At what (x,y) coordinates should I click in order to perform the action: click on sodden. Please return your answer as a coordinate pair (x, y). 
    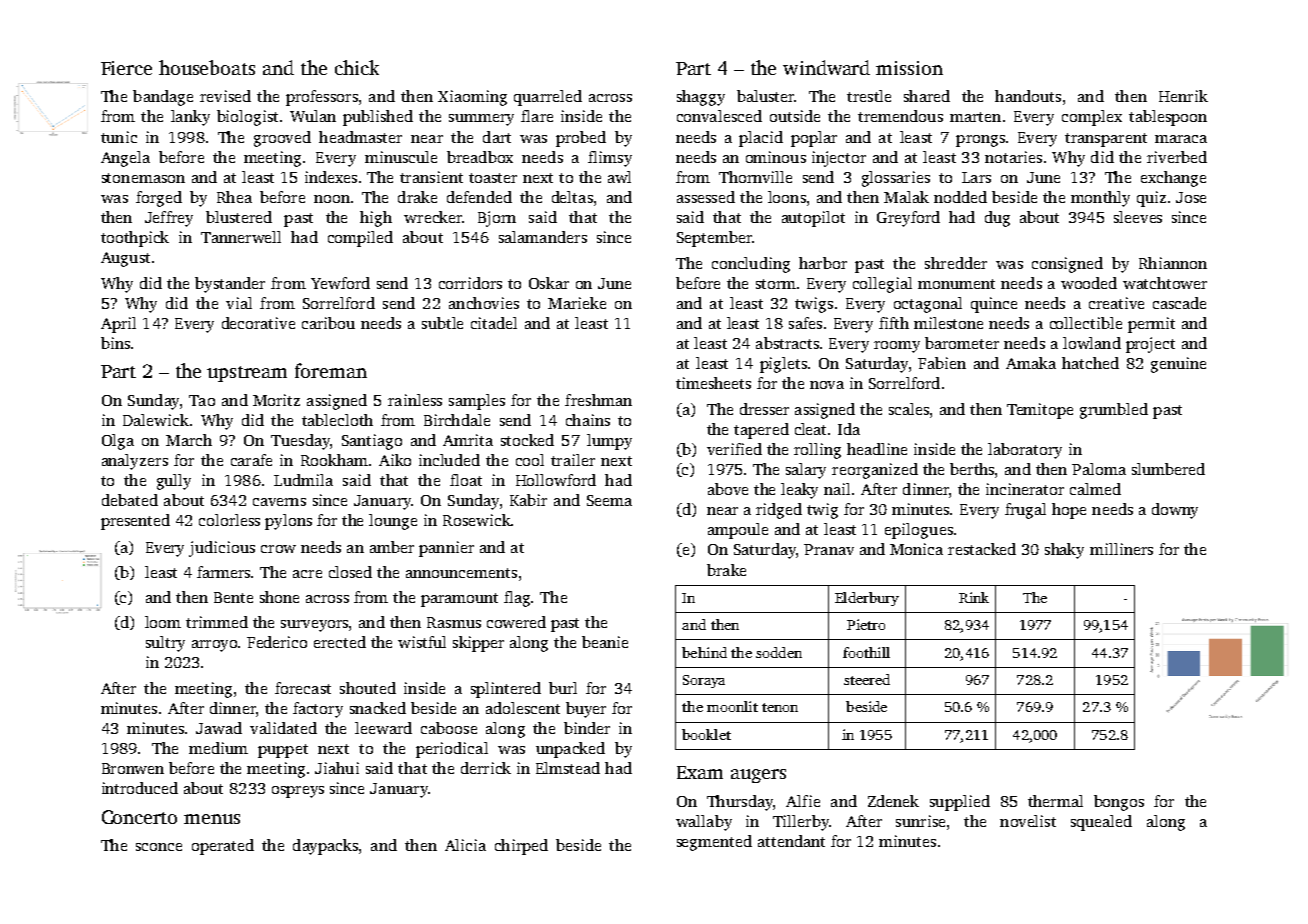
    Looking at the image, I should click on (779, 652).
